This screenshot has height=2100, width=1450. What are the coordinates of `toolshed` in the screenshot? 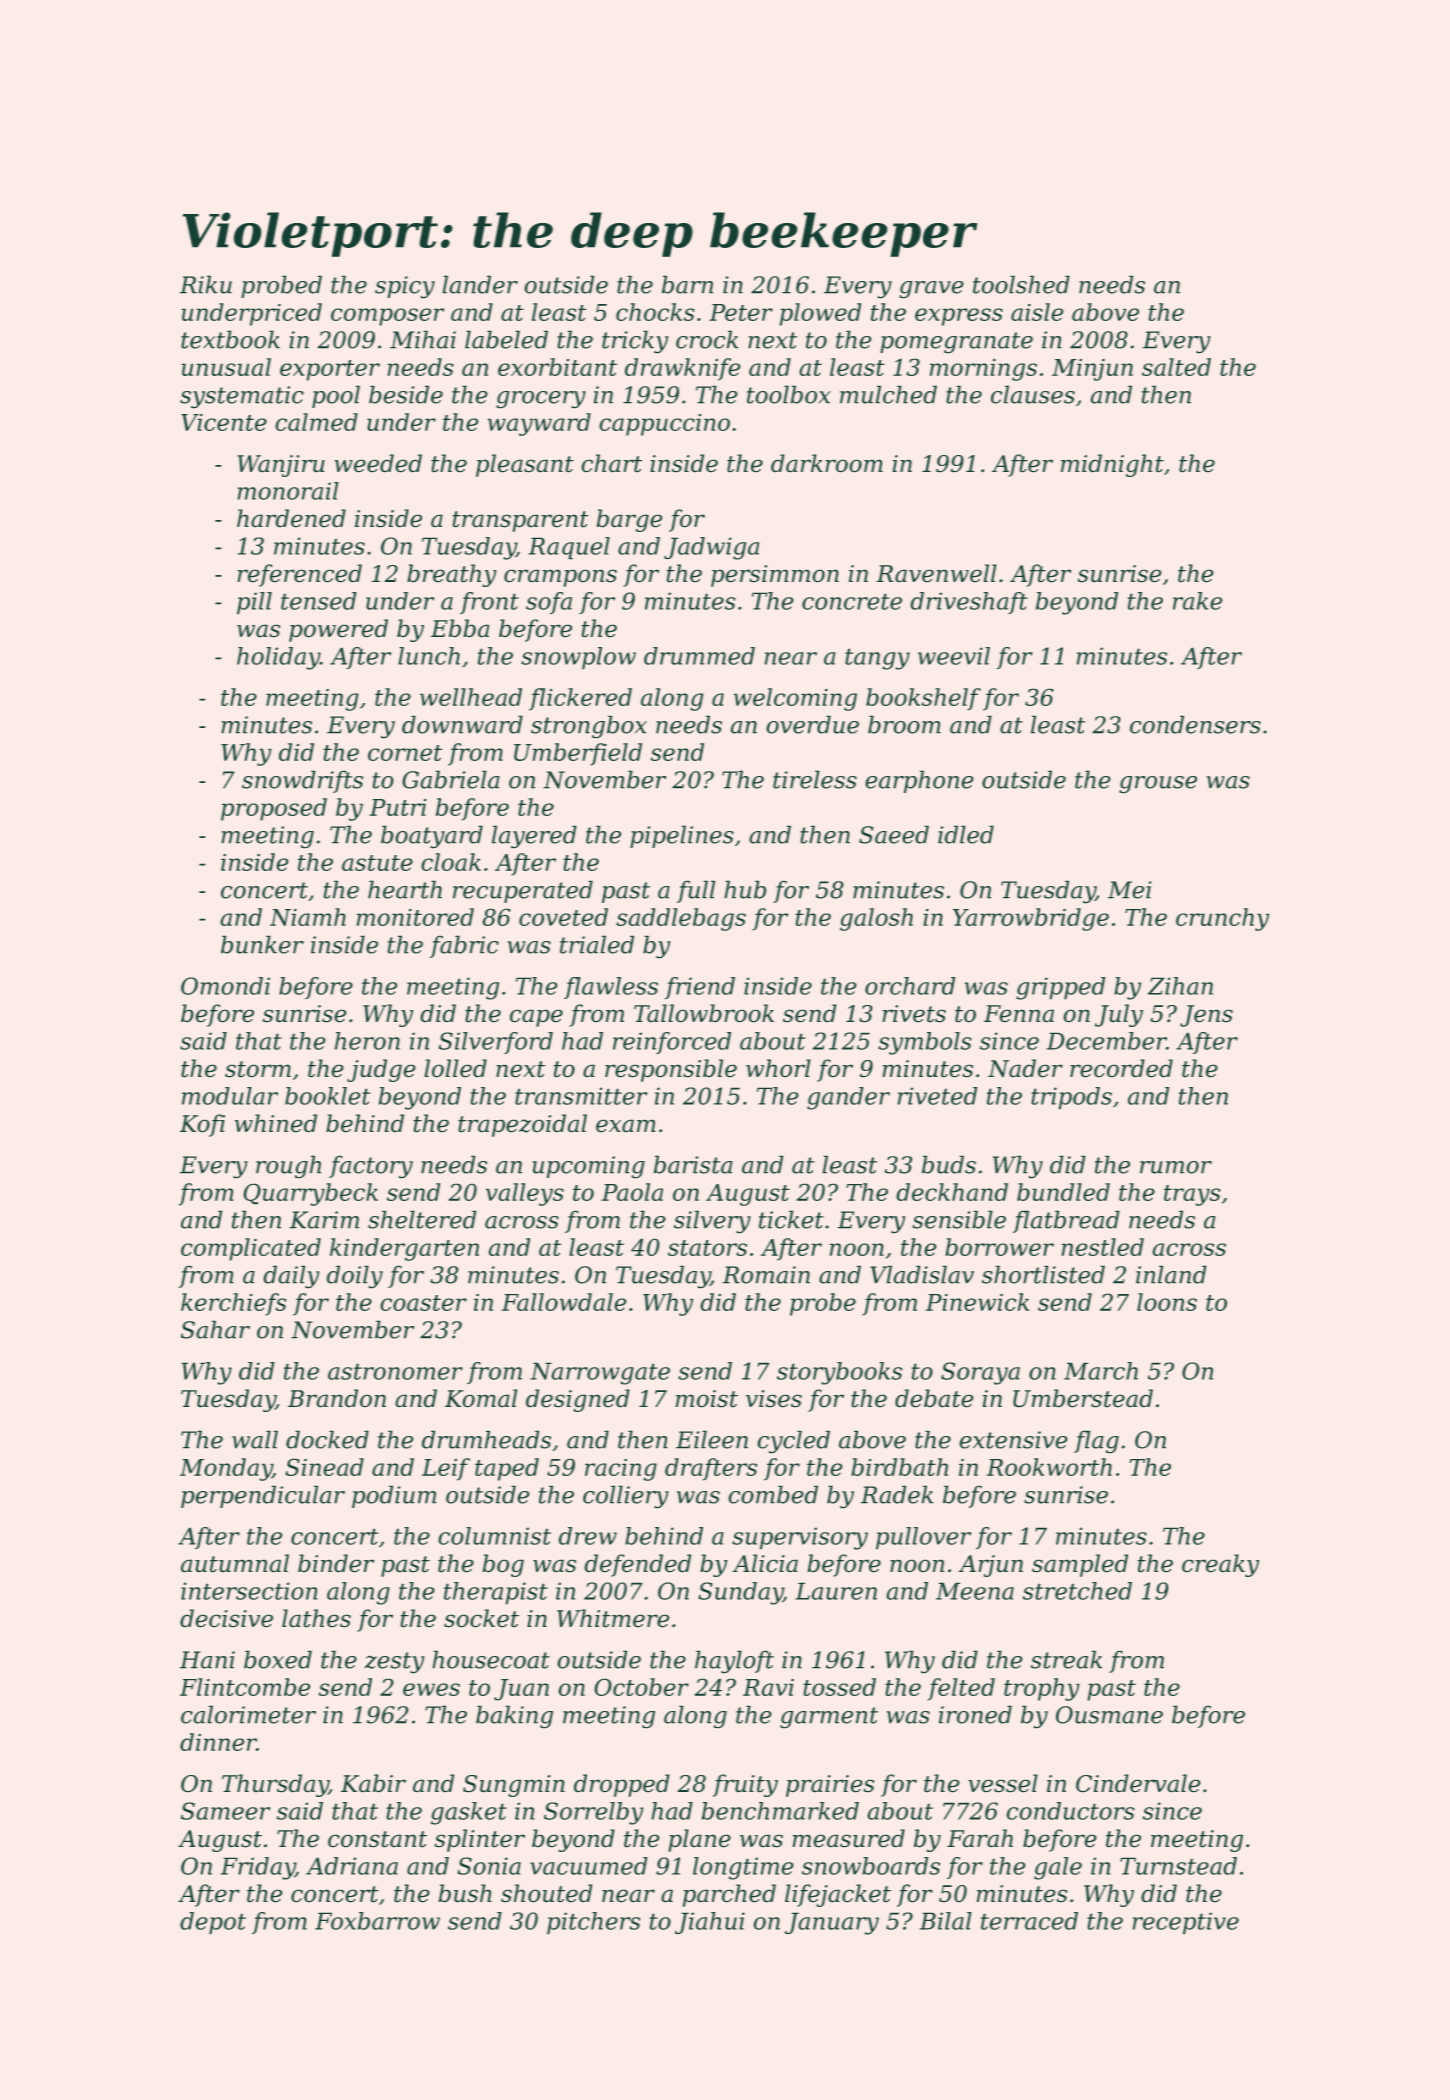 It's located at (1021, 285).
